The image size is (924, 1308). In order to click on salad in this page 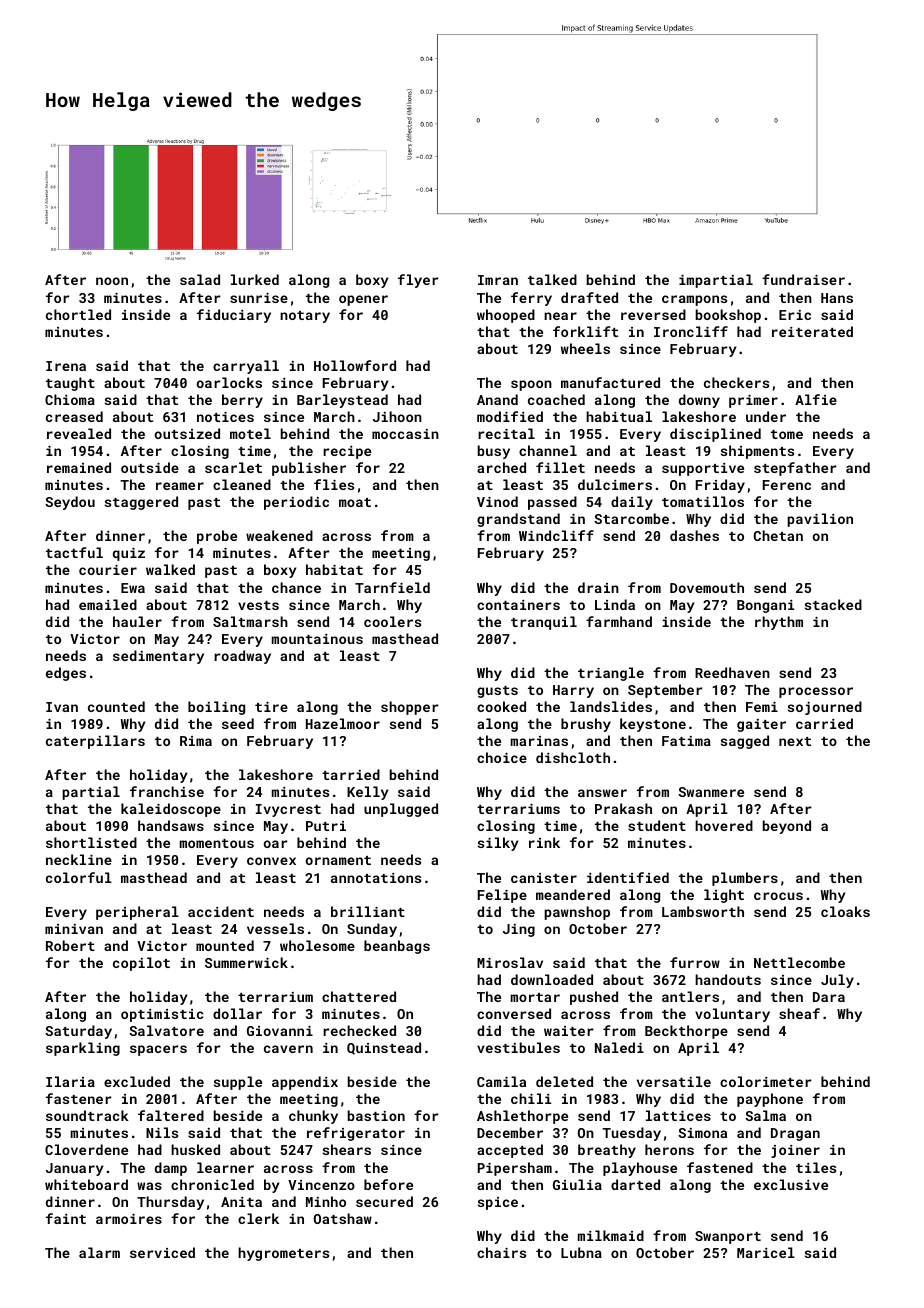, I will do `click(200, 279)`.
